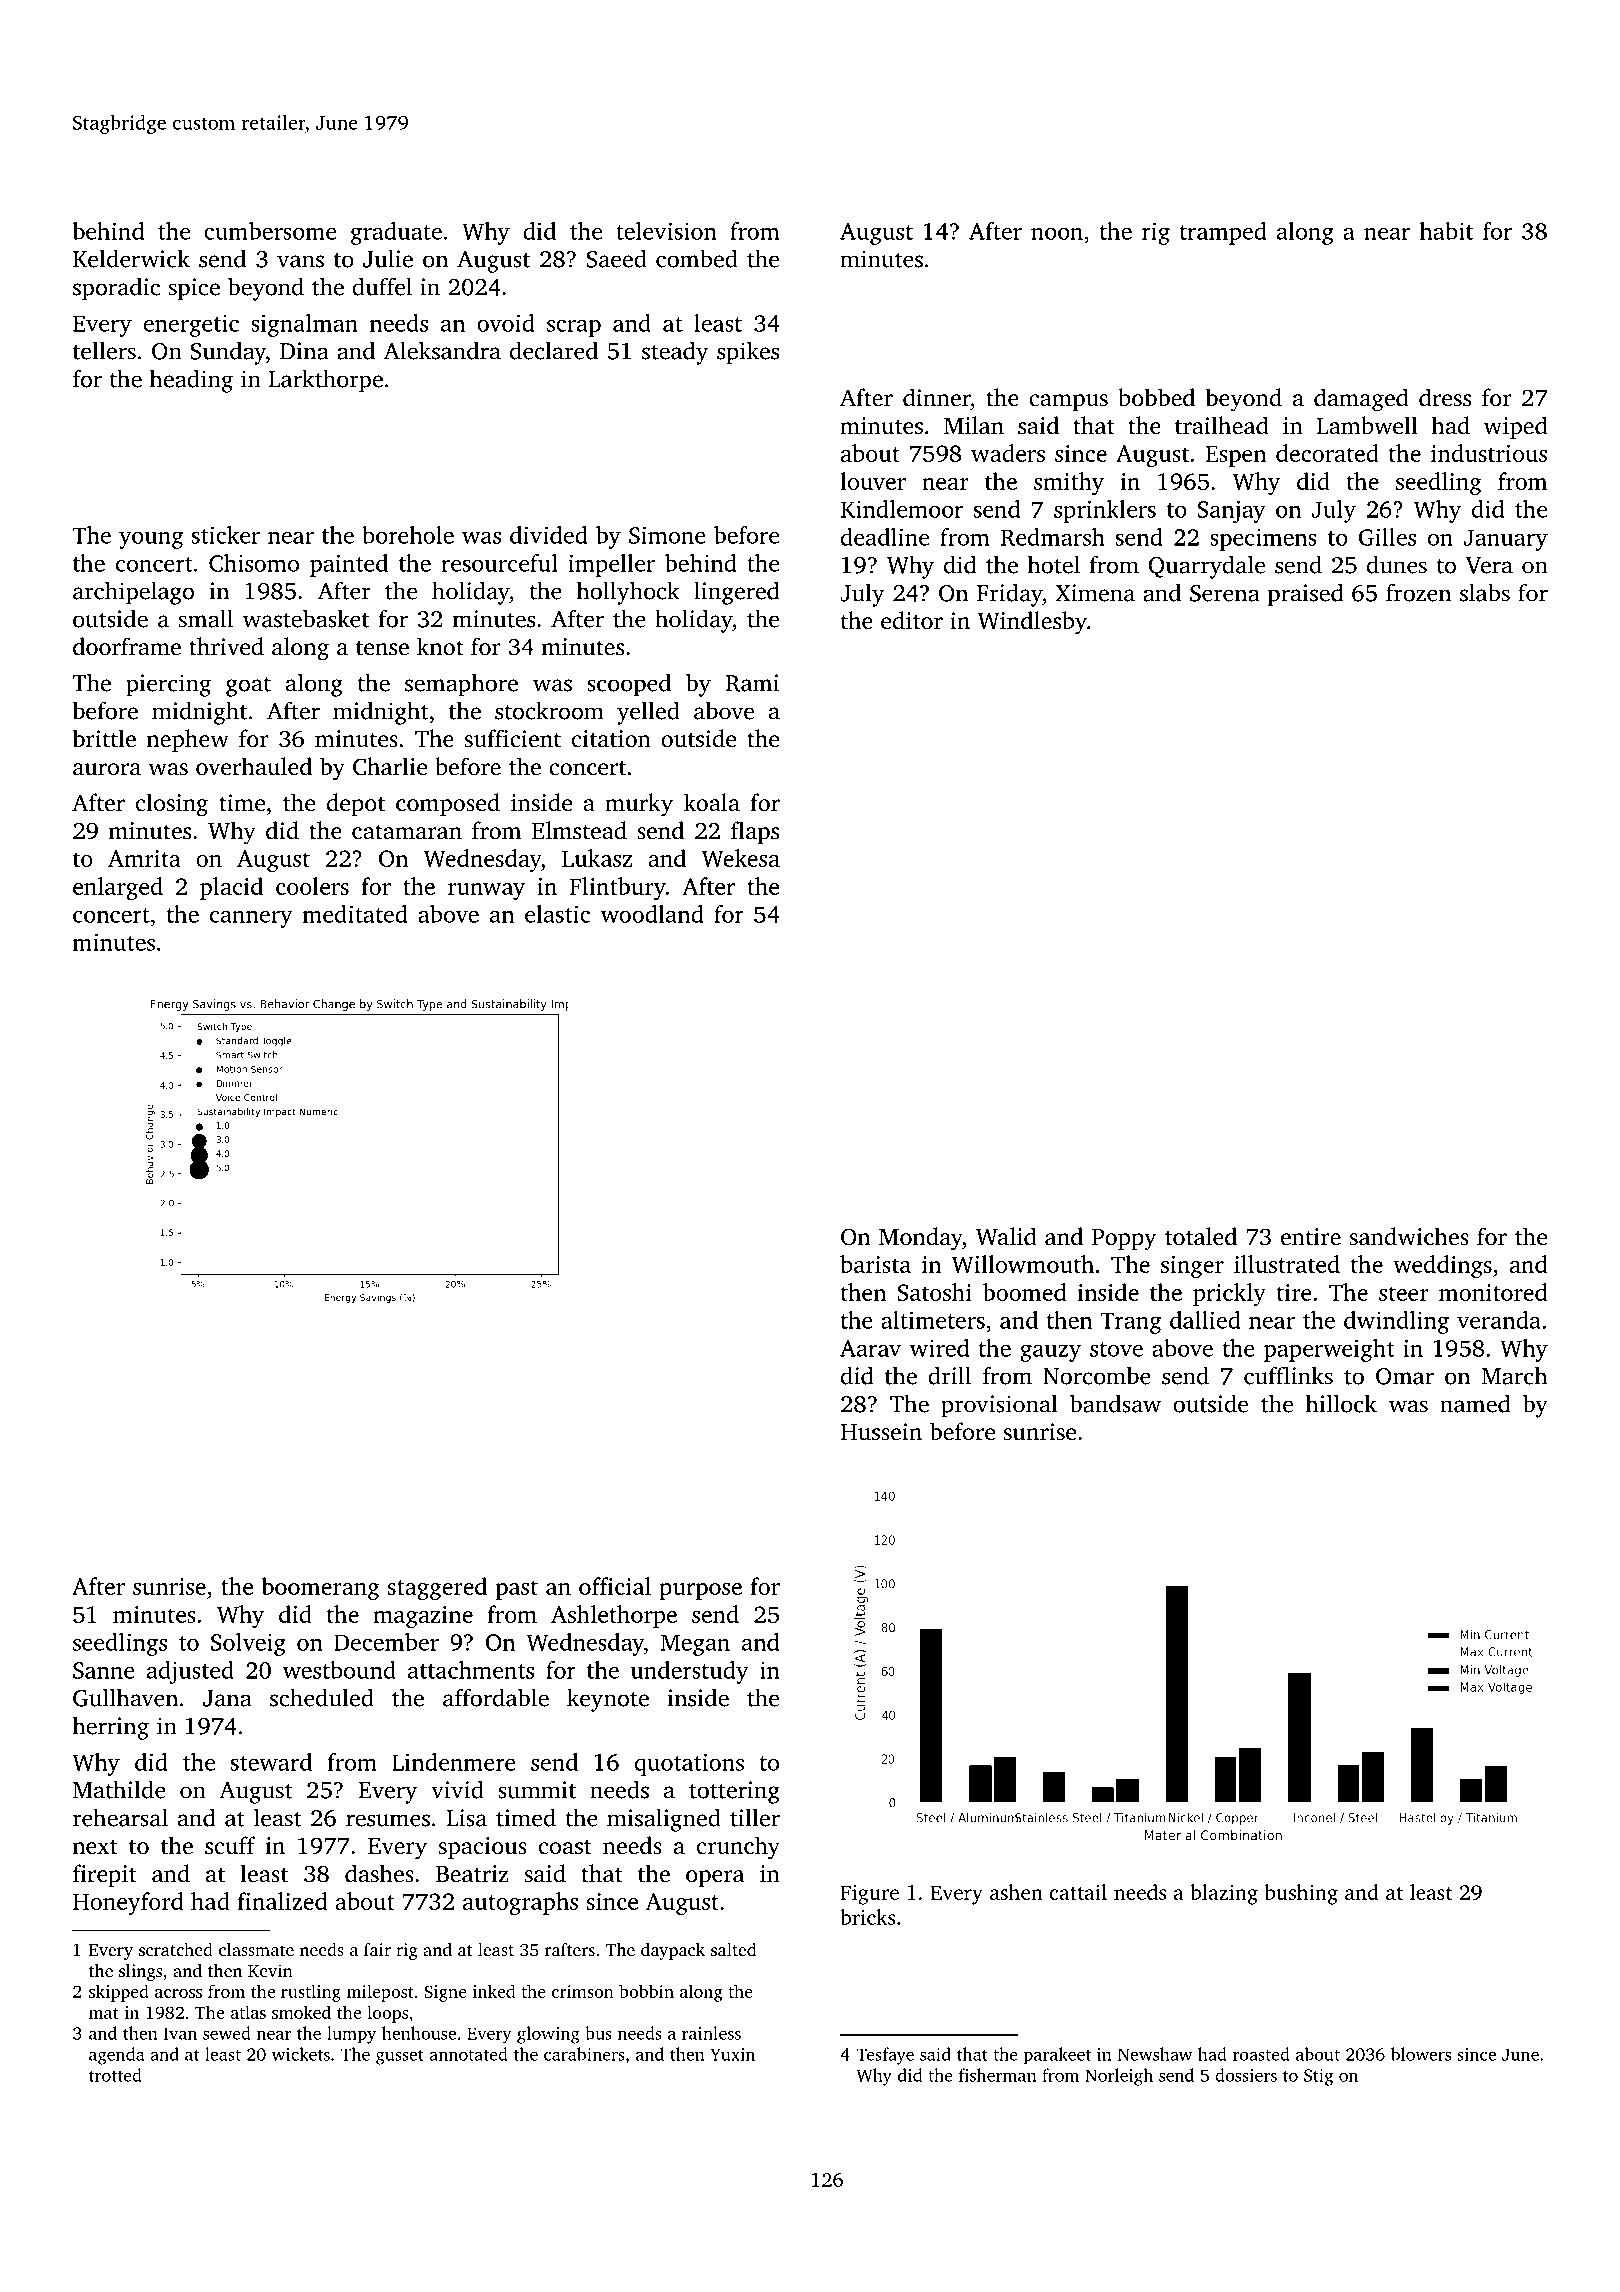 This document has width=1620, height=2292. Describe the element at coordinates (1225, 593) in the document. I see `Serena` at that location.
